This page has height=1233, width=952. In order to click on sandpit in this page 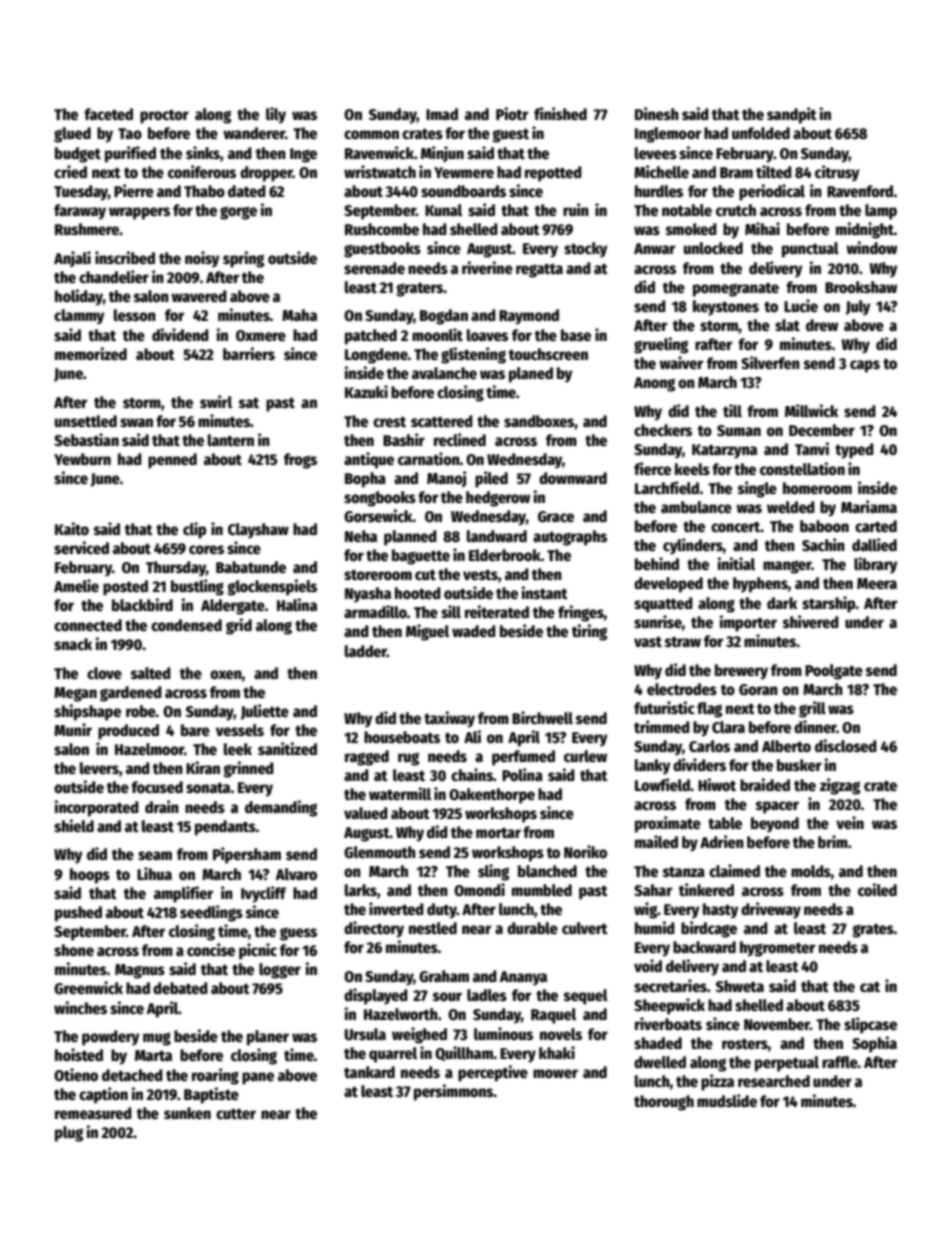, I will do `click(792, 115)`.
